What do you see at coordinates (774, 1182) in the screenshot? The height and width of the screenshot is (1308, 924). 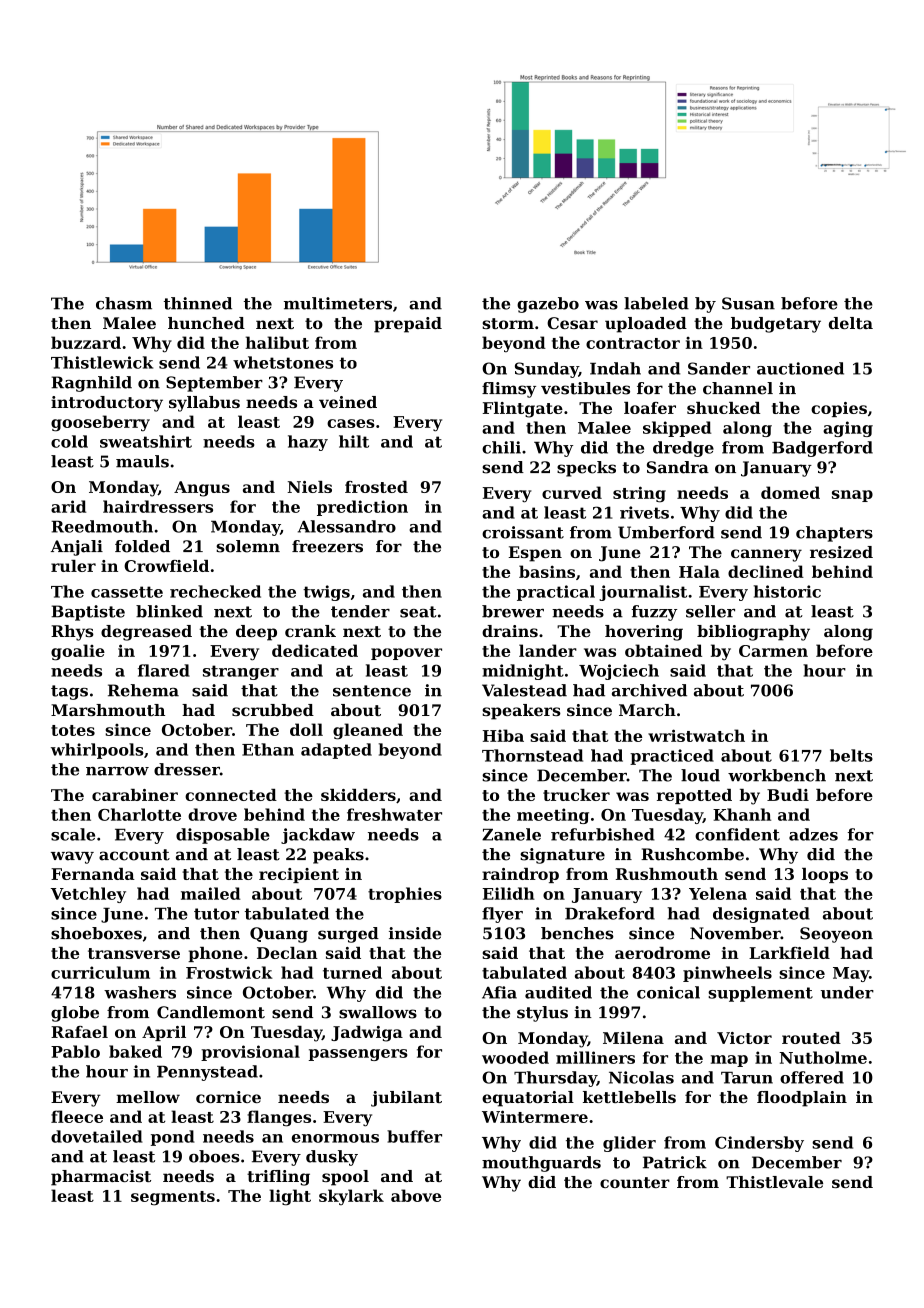 I see `Thistlevale` at bounding box center [774, 1182].
